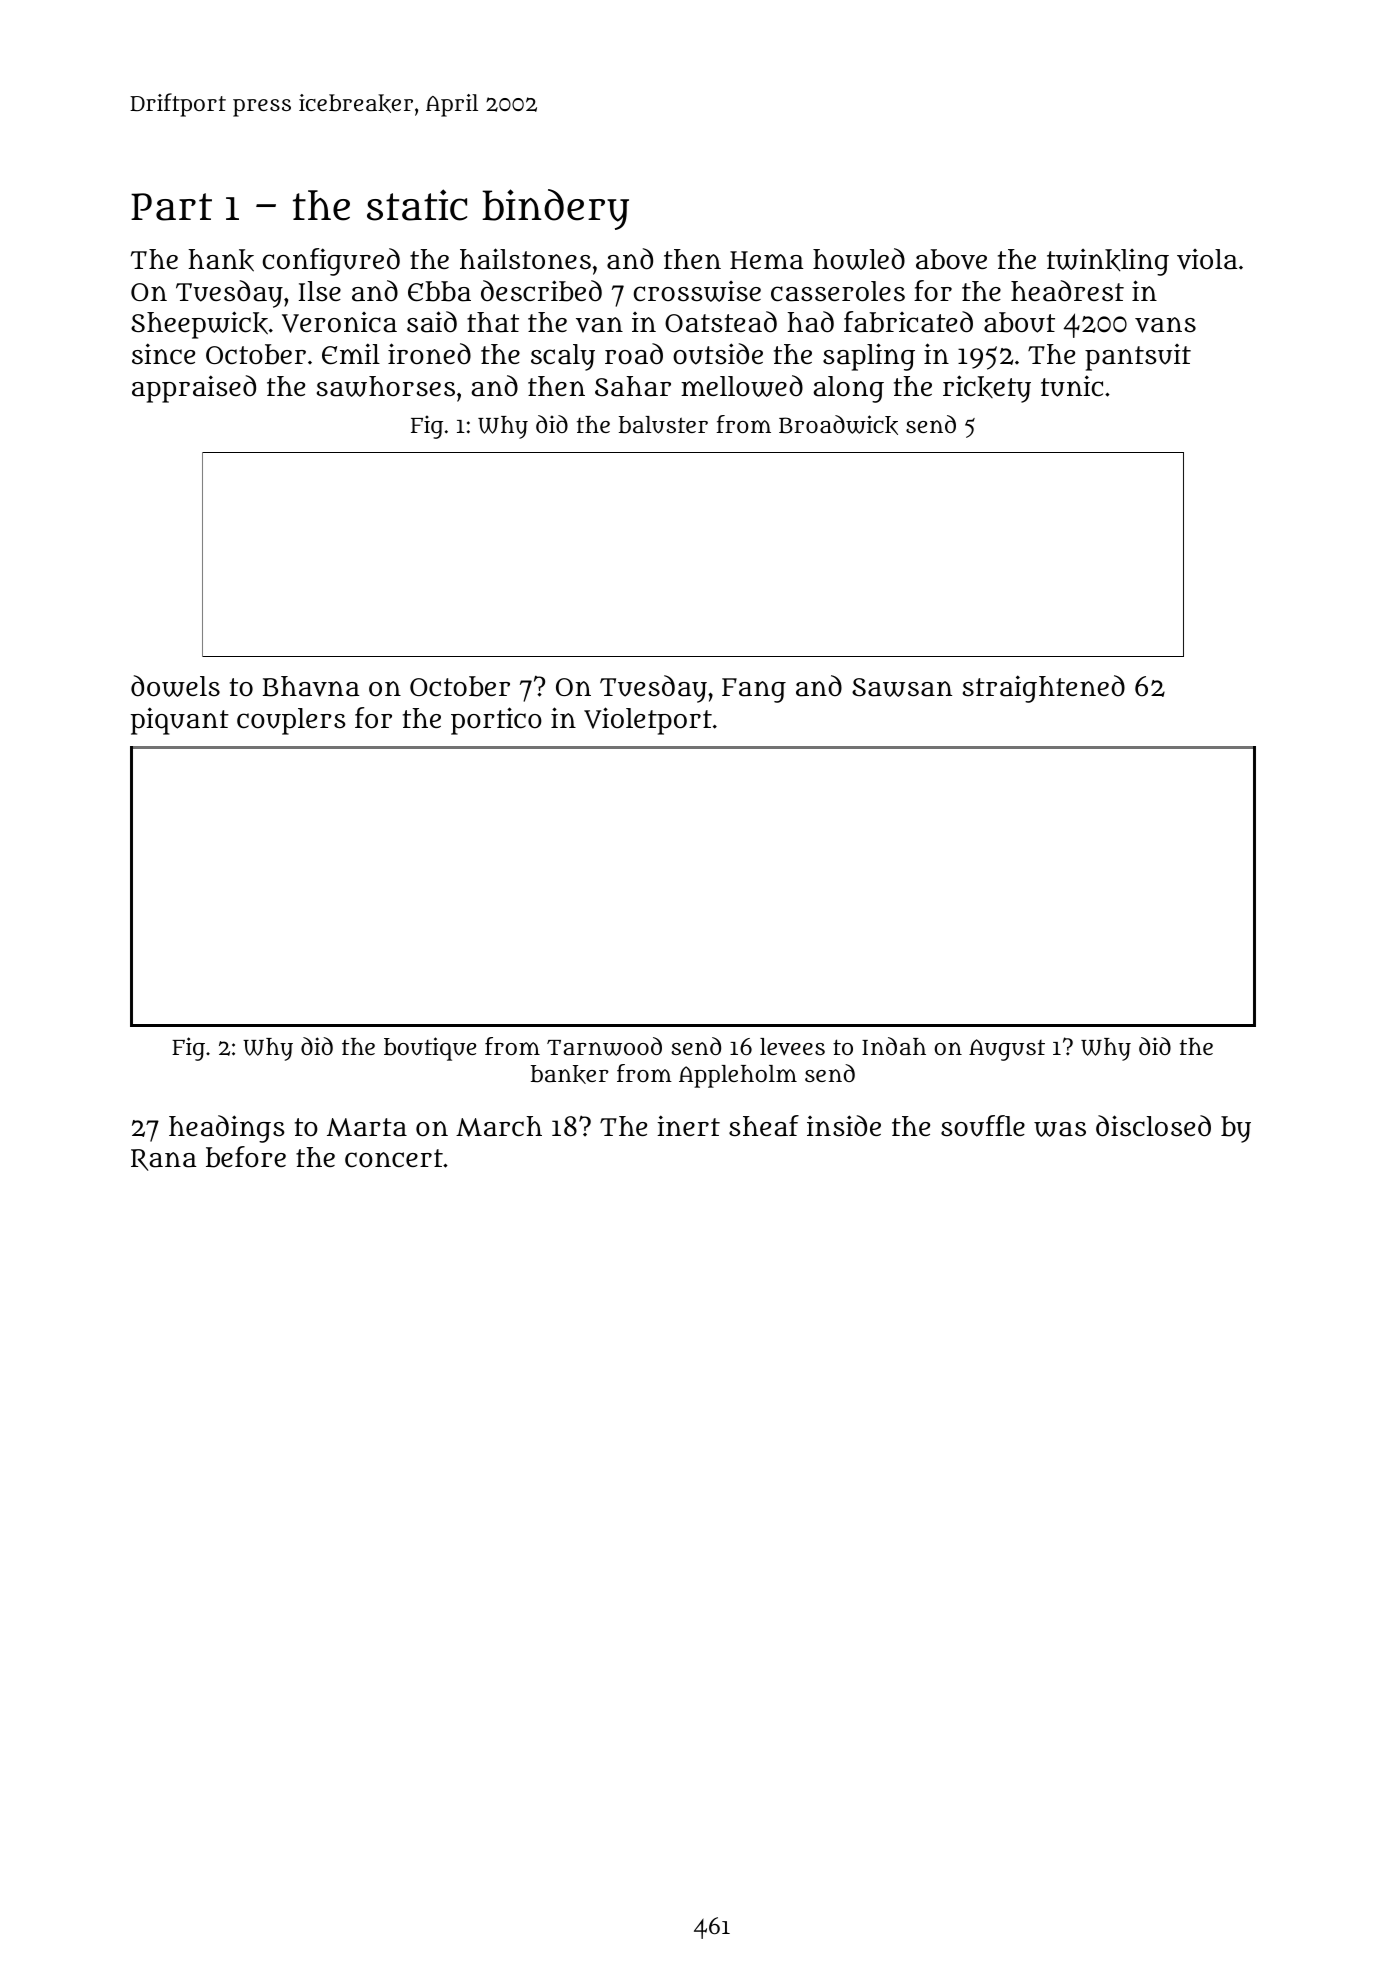 Image resolution: width=1386 pixels, height=1969 pixels. What do you see at coordinates (792, 1047) in the screenshot?
I see `levees` at bounding box center [792, 1047].
